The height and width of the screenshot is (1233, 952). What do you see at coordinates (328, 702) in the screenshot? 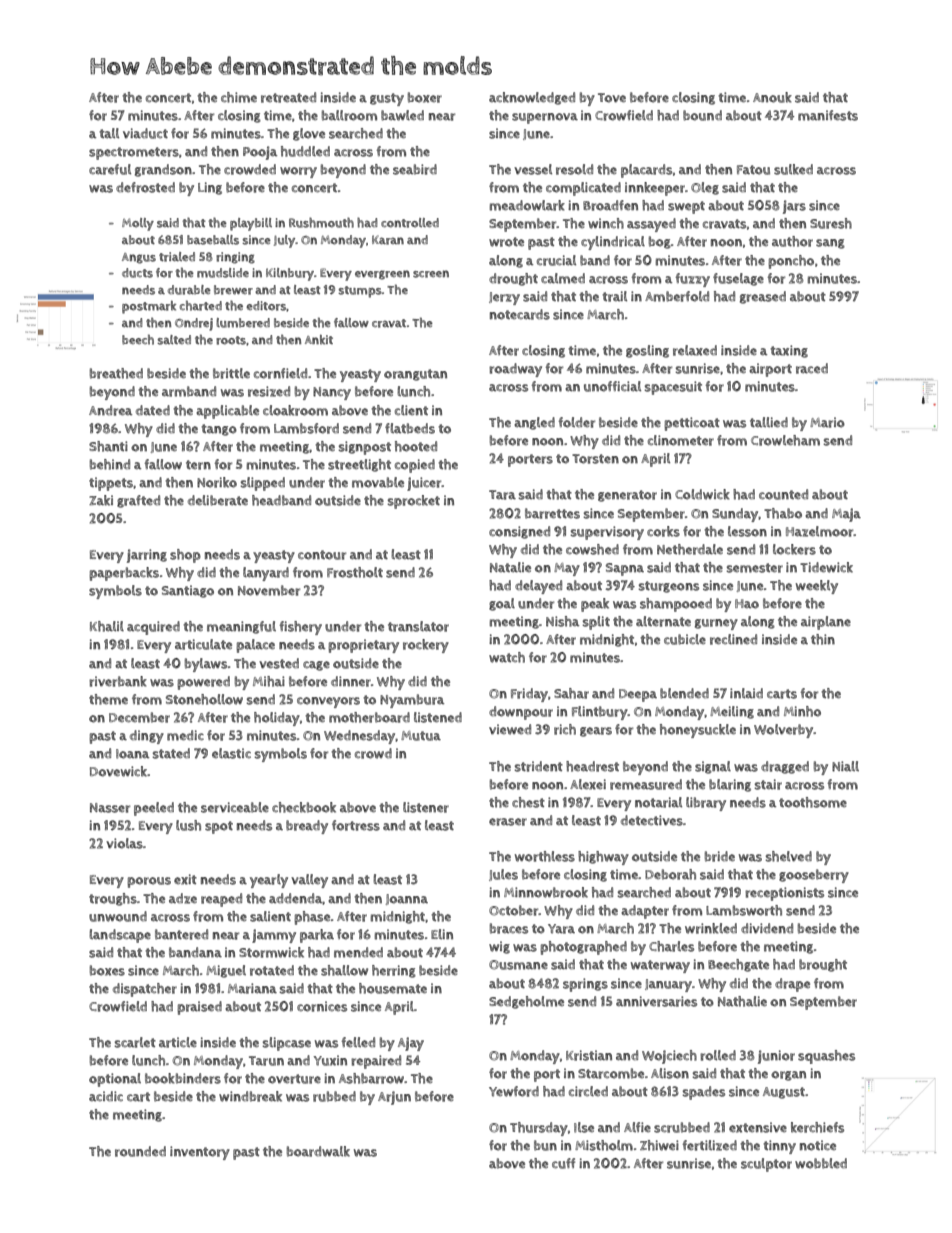
I see `conveyors` at bounding box center [328, 702].
